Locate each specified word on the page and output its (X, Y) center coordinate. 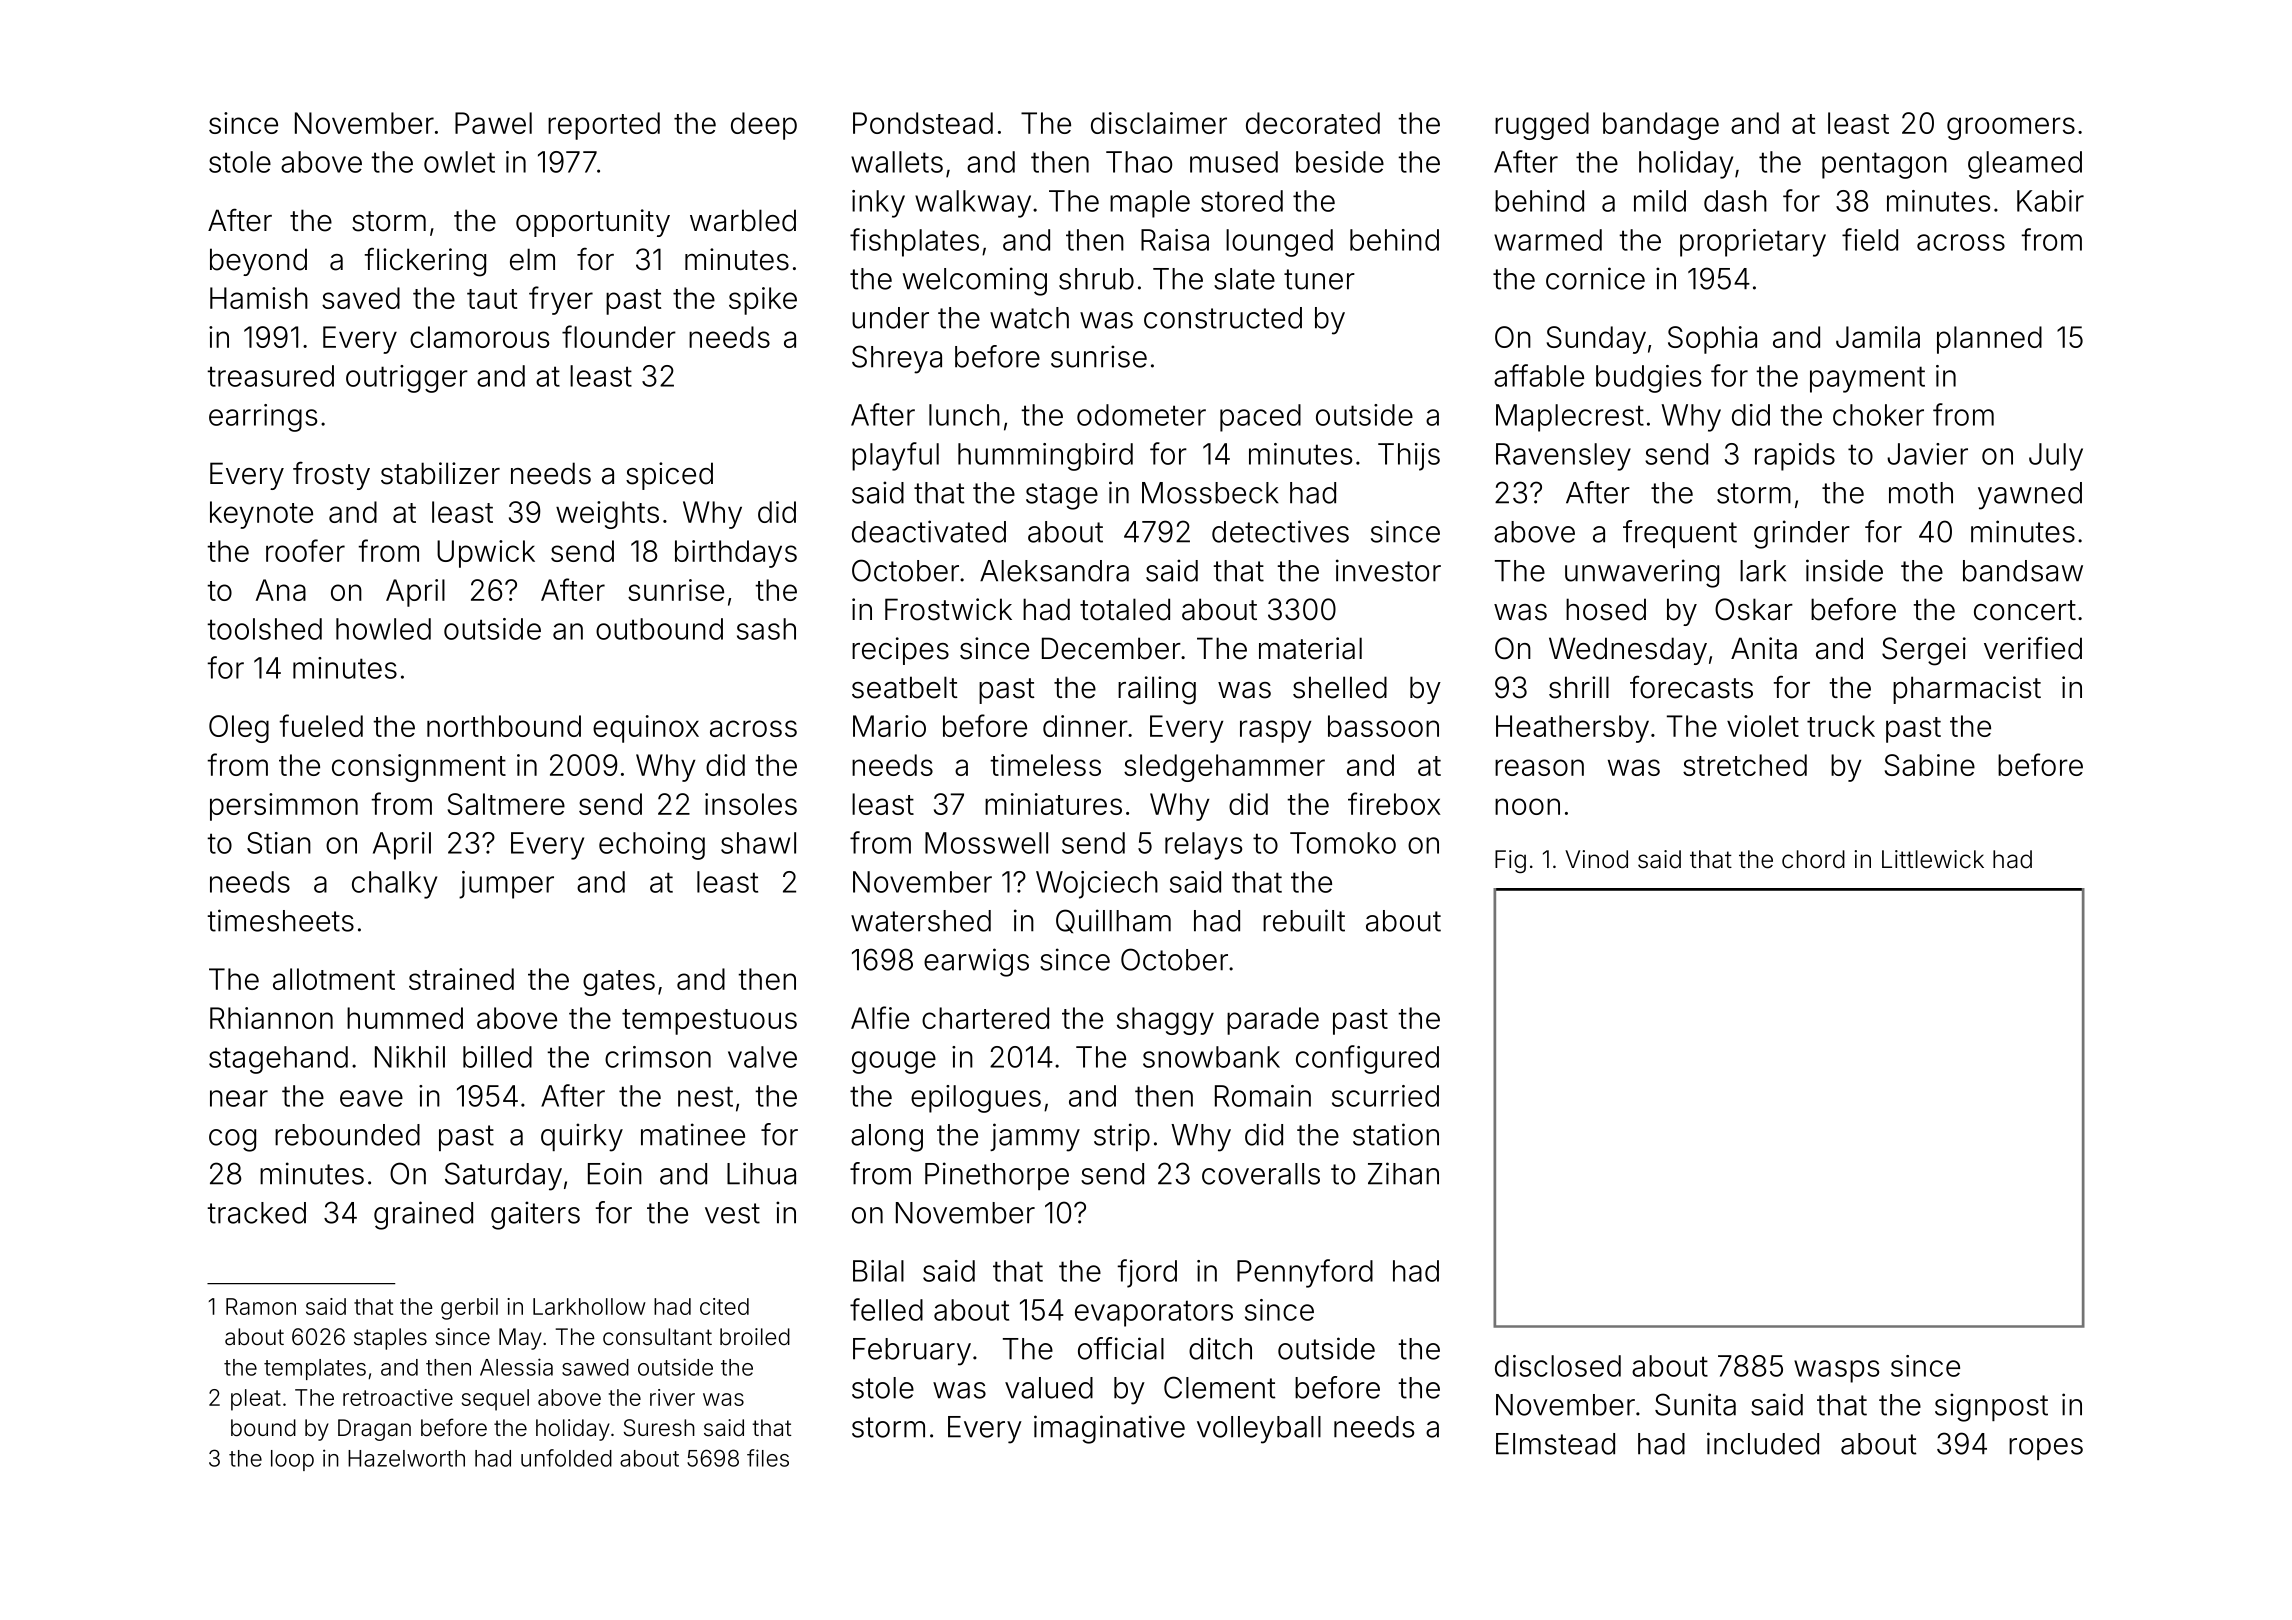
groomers (2011, 128)
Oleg (239, 729)
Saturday (503, 1176)
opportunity (593, 223)
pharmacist (1967, 690)
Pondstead (923, 123)
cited (724, 1306)
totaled (1125, 609)
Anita (1764, 648)
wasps (1836, 1371)
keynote (261, 515)
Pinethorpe (997, 1176)
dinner (1085, 726)
